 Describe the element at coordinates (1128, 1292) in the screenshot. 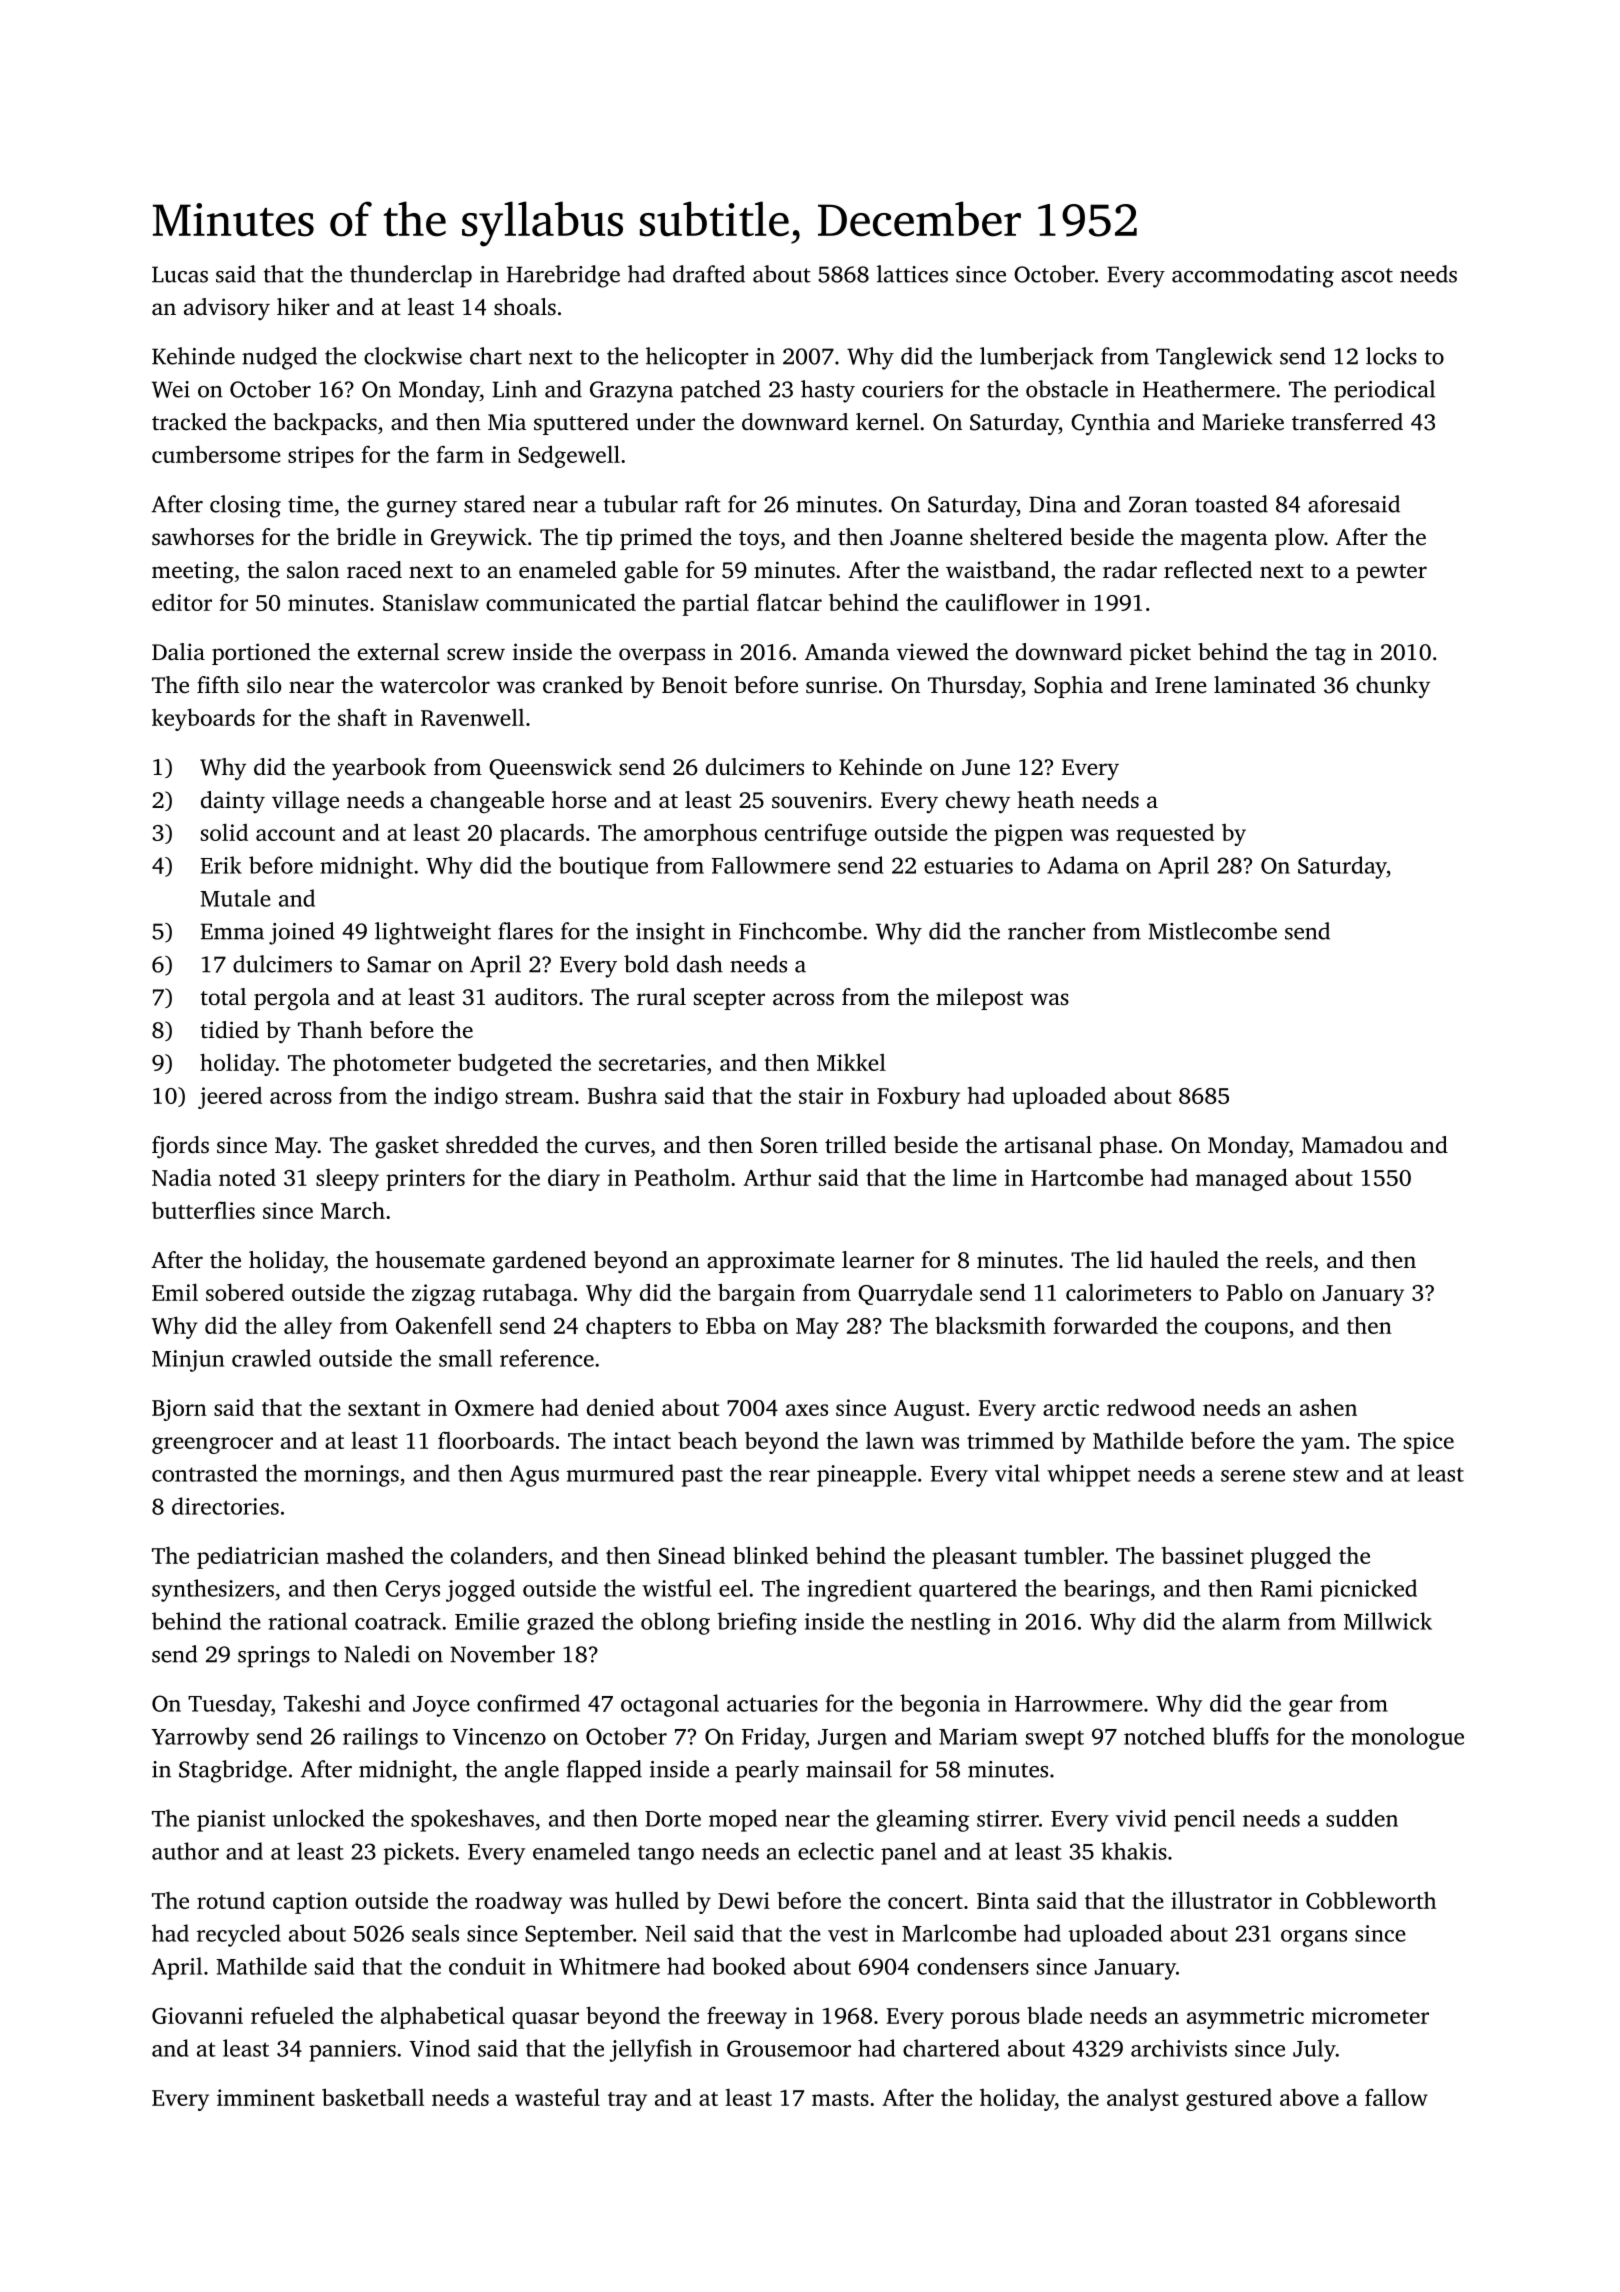

I see `calorimeters` at that location.
